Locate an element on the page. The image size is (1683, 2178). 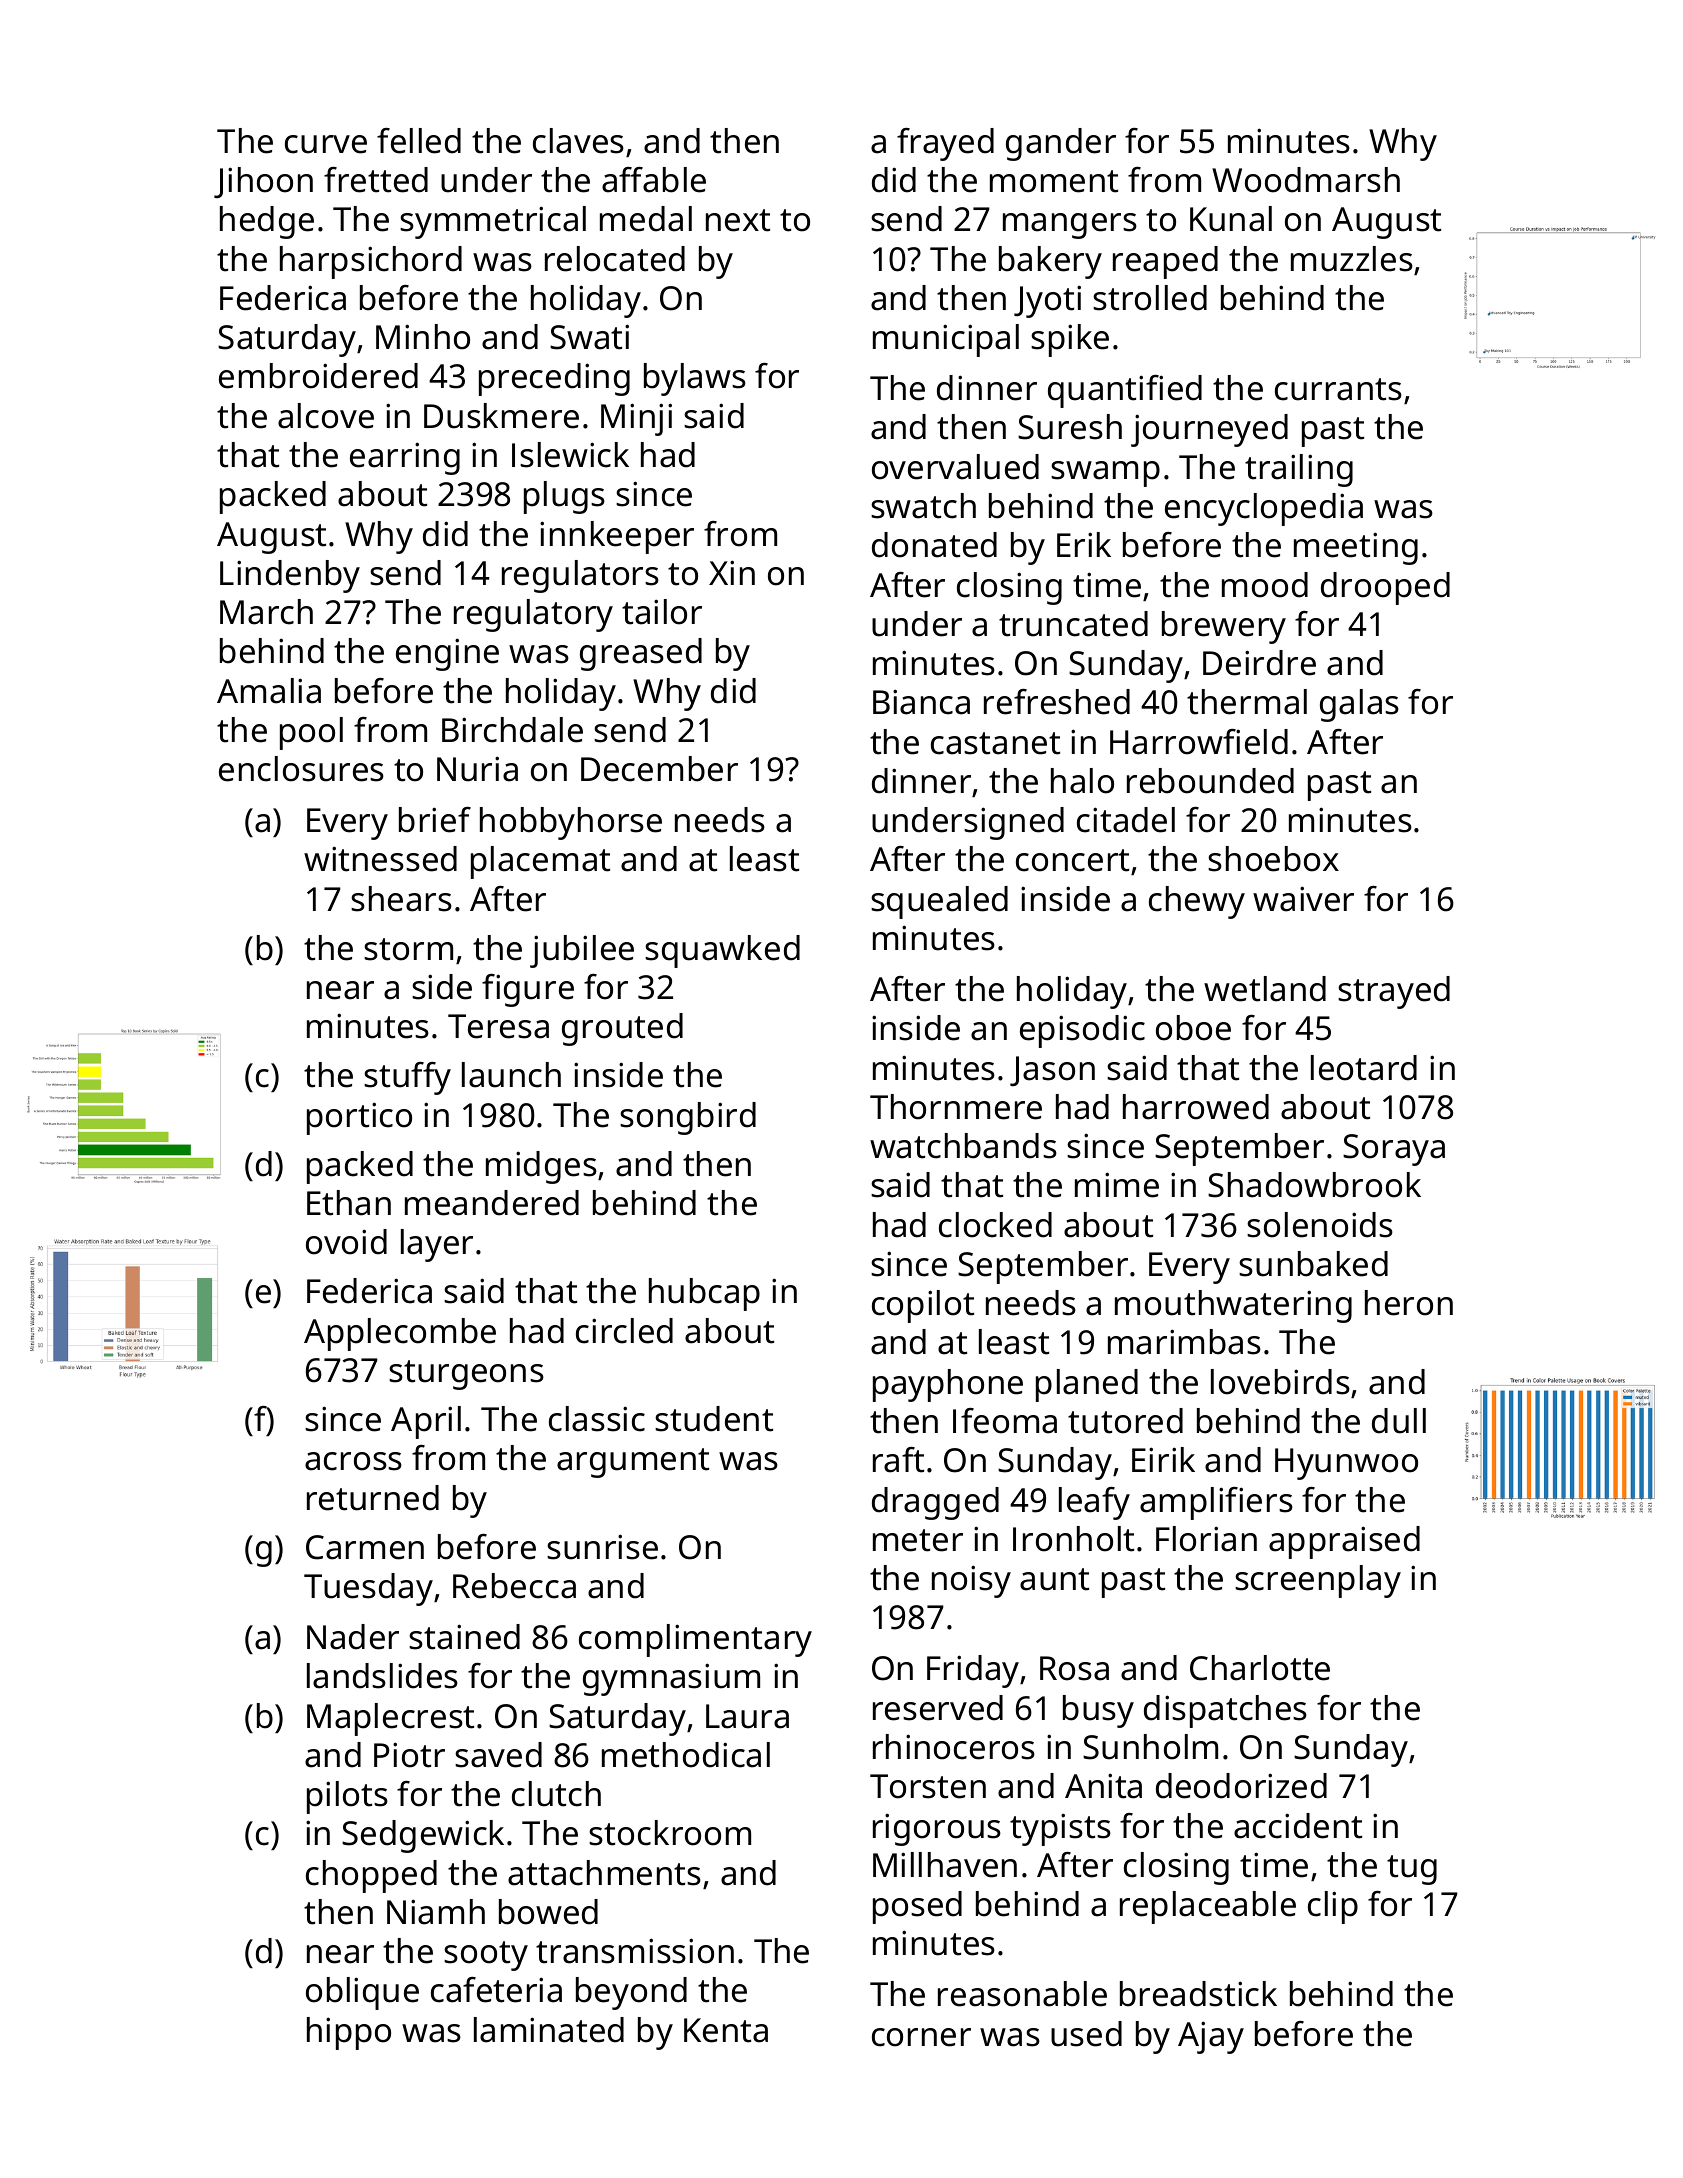
hippo is located at coordinates (349, 2033).
